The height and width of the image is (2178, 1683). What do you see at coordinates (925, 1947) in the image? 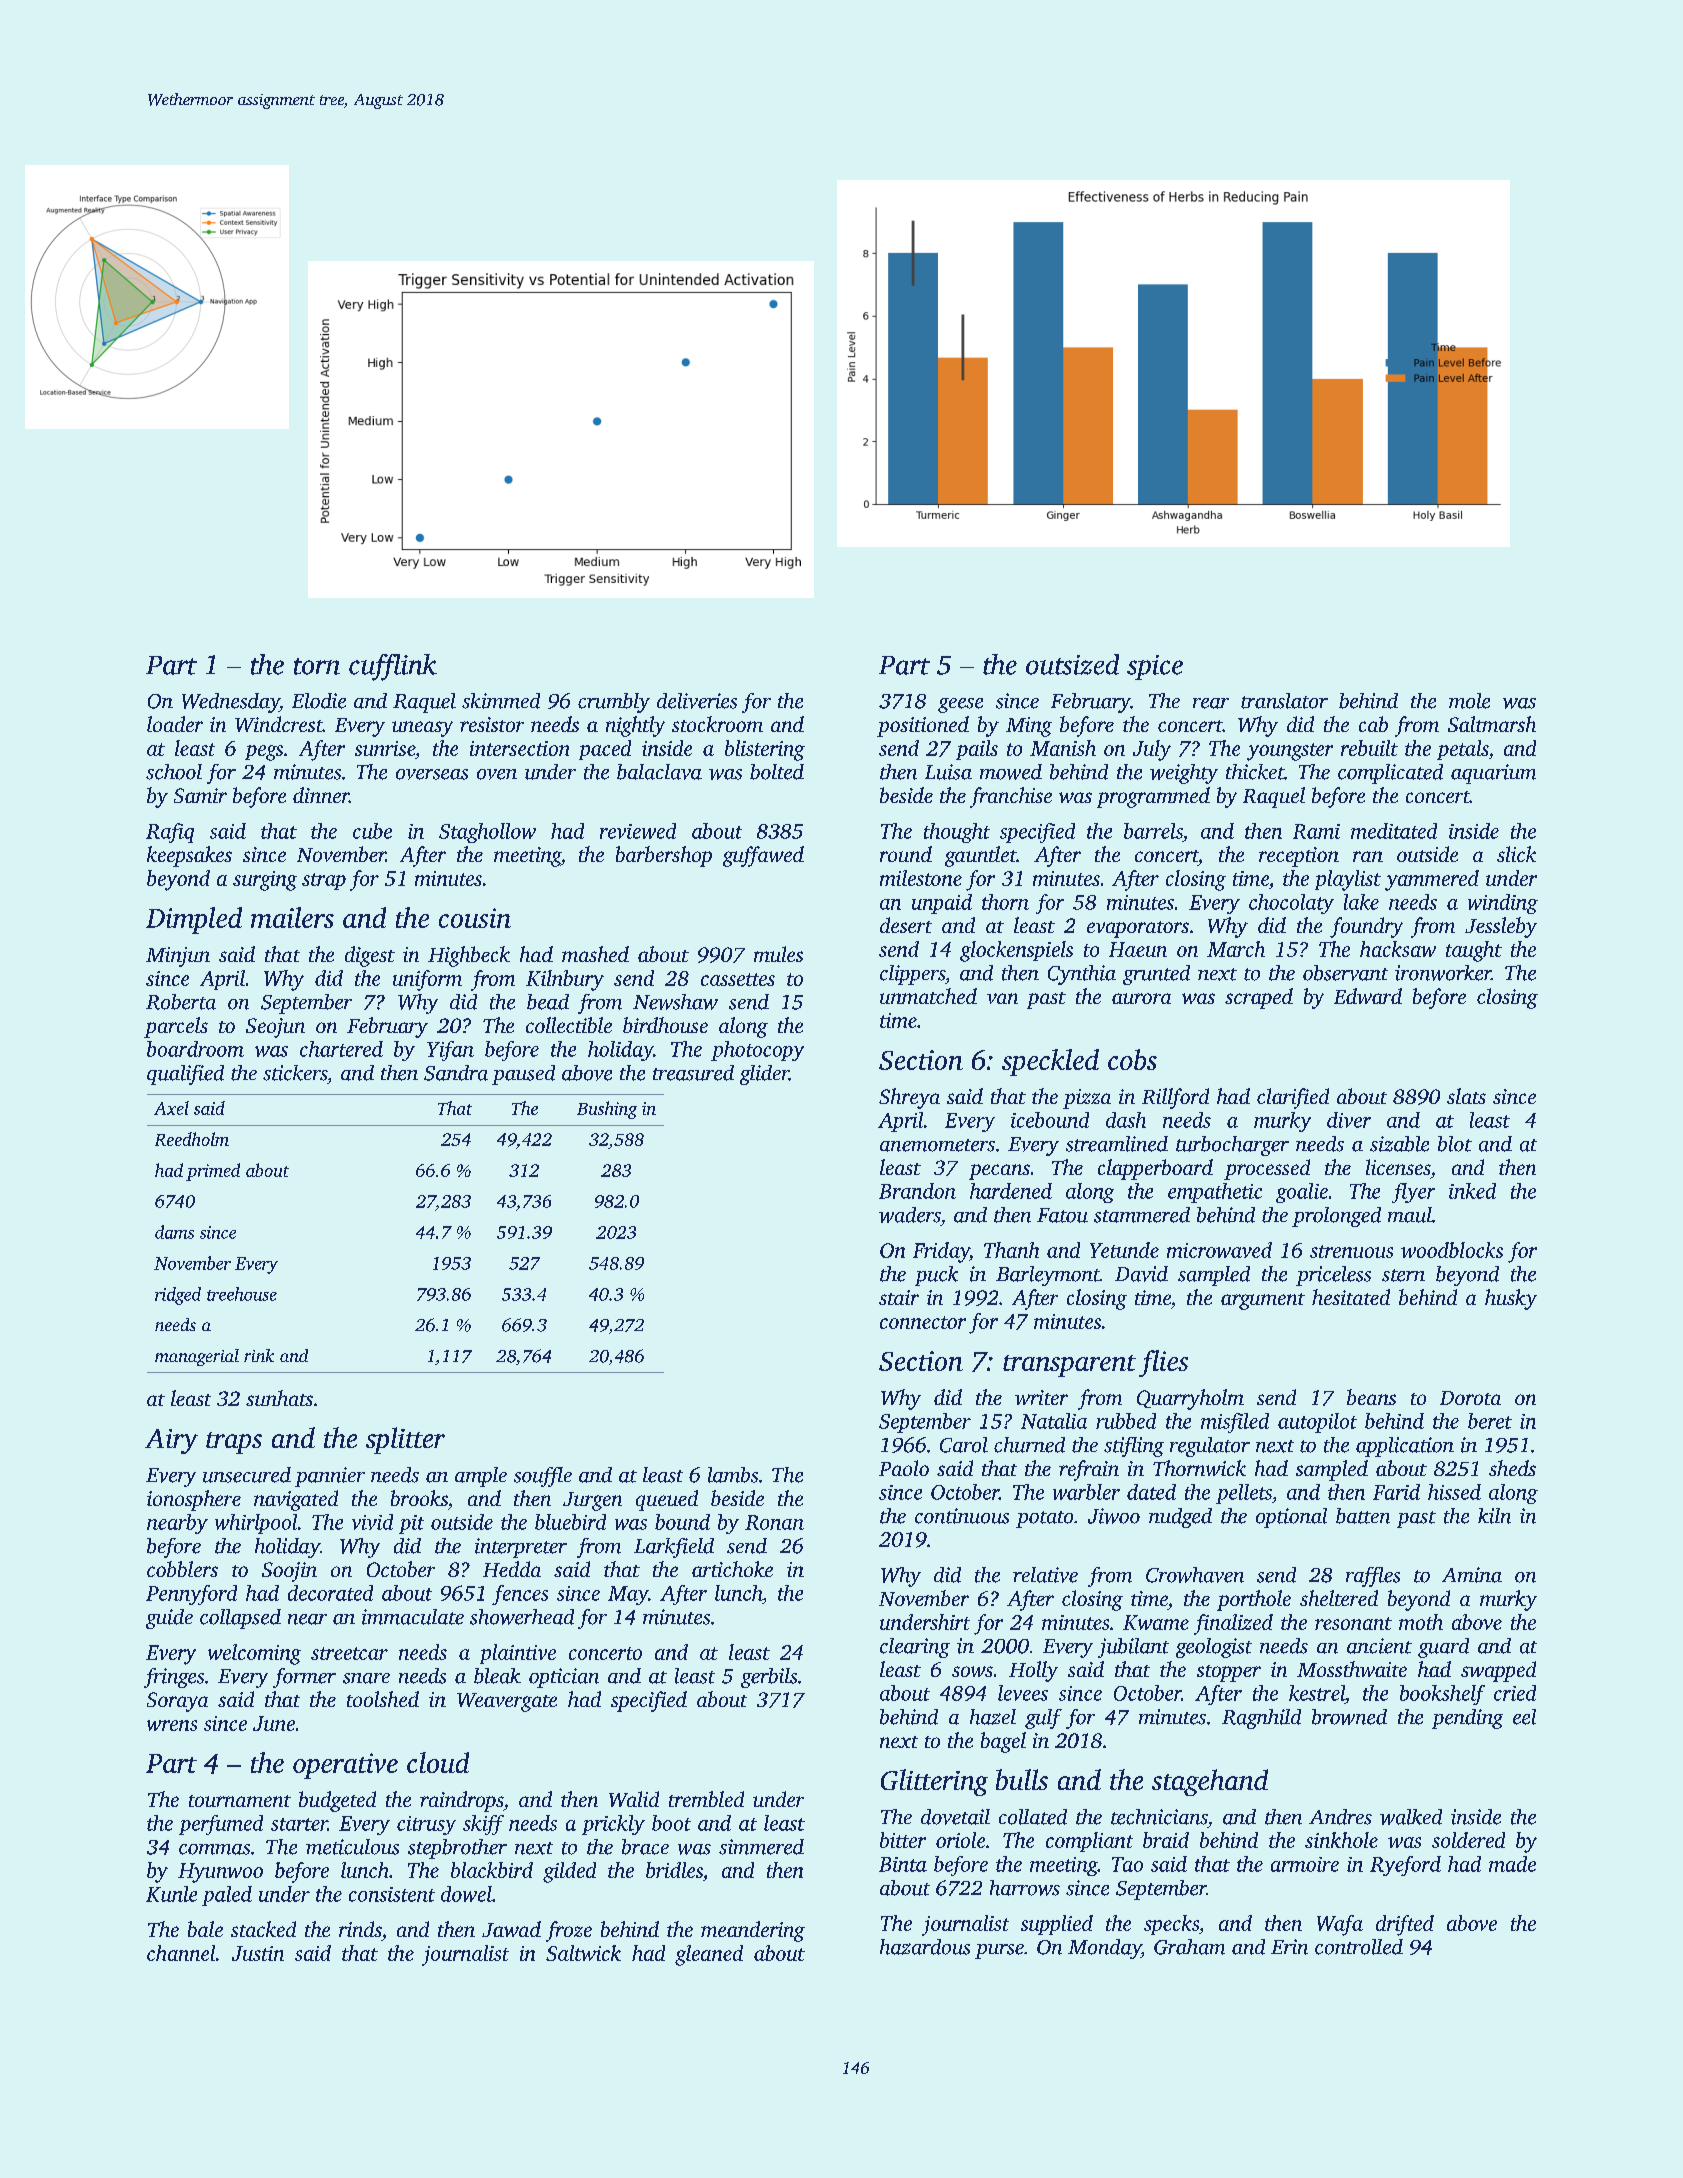
I see `hazardous` at bounding box center [925, 1947].
